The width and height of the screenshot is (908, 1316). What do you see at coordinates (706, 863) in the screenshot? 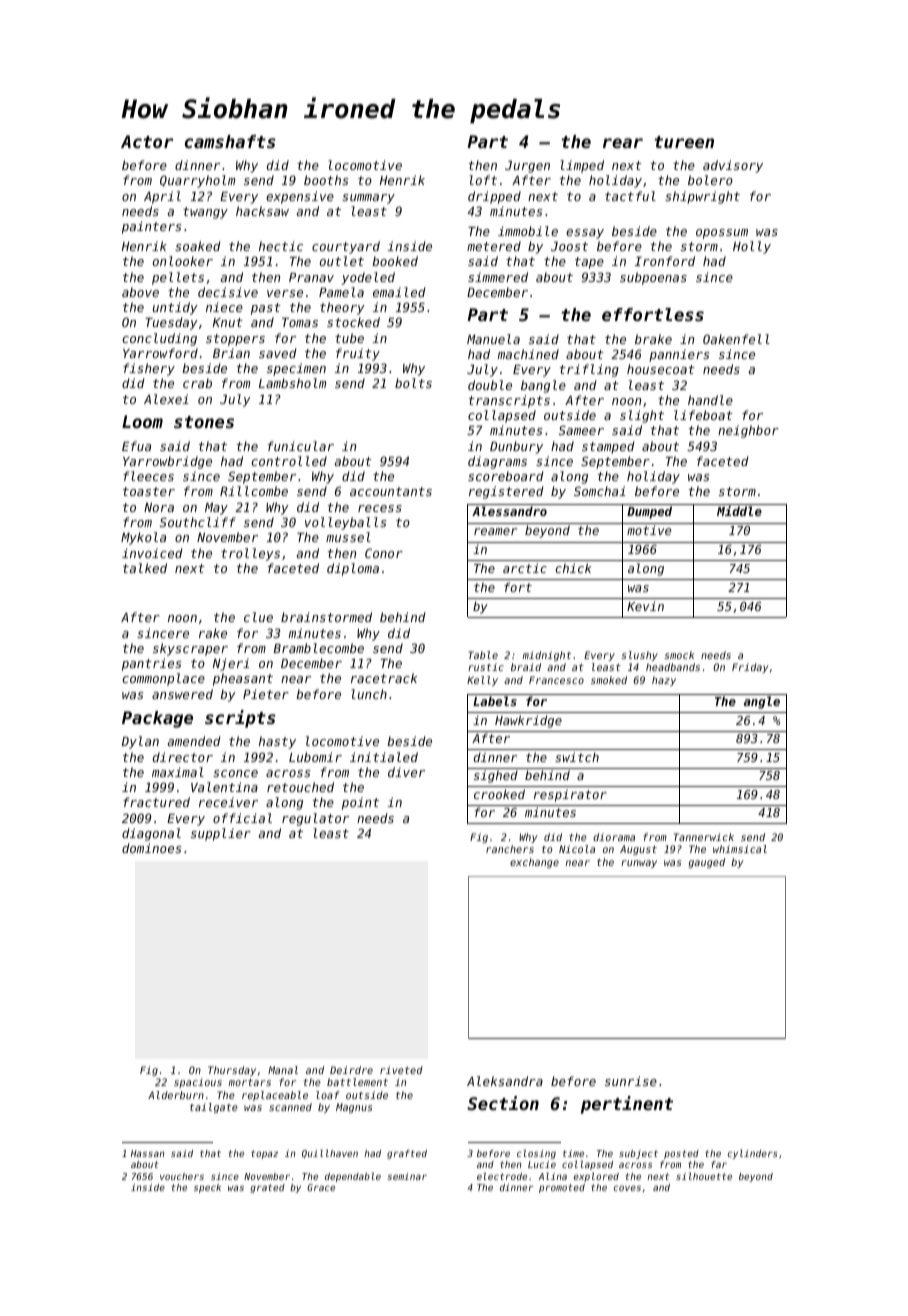
I see `gauged` at bounding box center [706, 863].
